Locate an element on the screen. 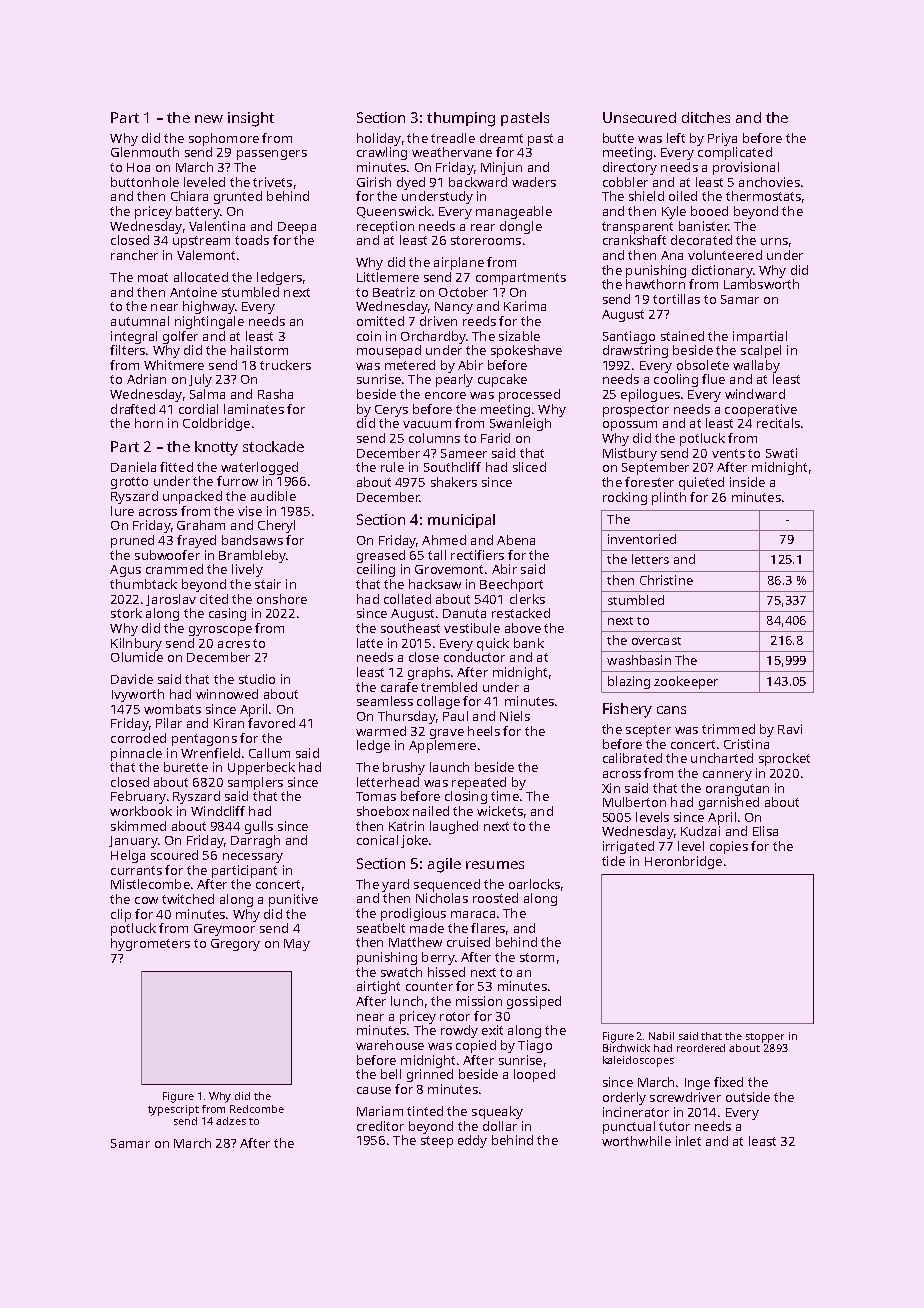 The width and height of the screenshot is (924, 1308). counter is located at coordinates (429, 986).
